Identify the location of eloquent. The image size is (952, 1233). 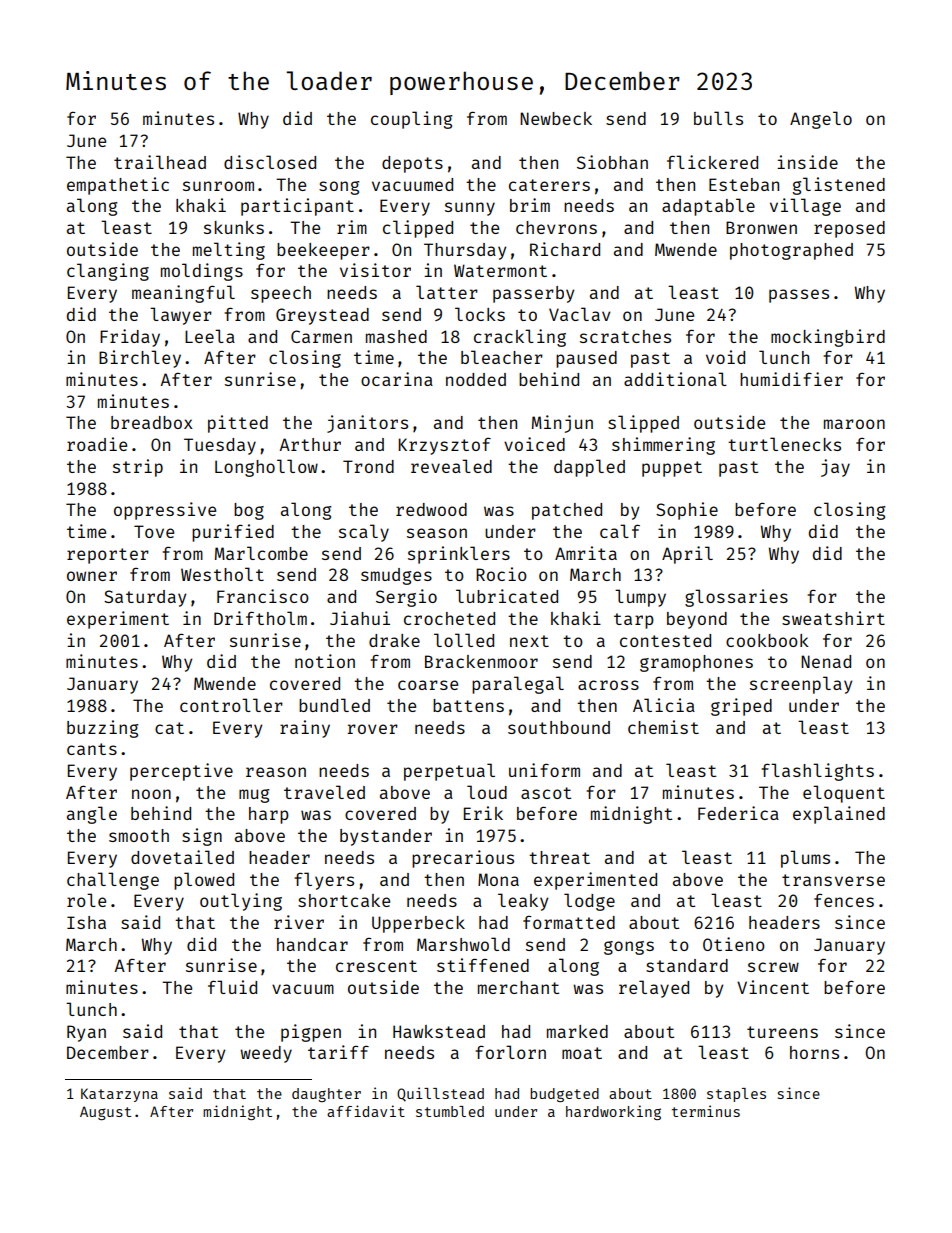
(844, 794).
